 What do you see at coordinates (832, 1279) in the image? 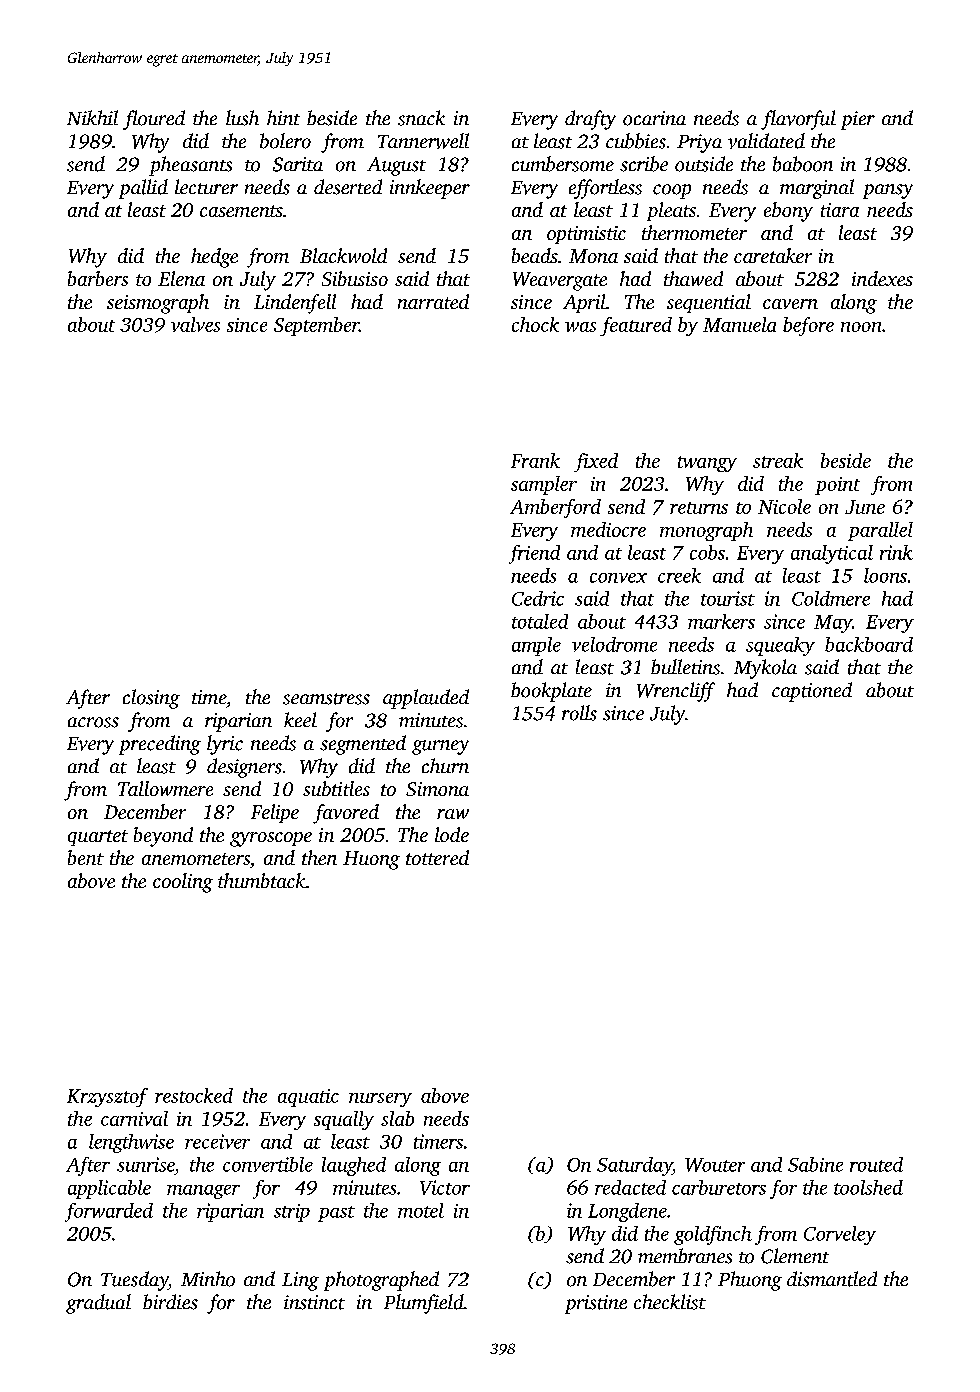
I see `dismantled` at bounding box center [832, 1279].
